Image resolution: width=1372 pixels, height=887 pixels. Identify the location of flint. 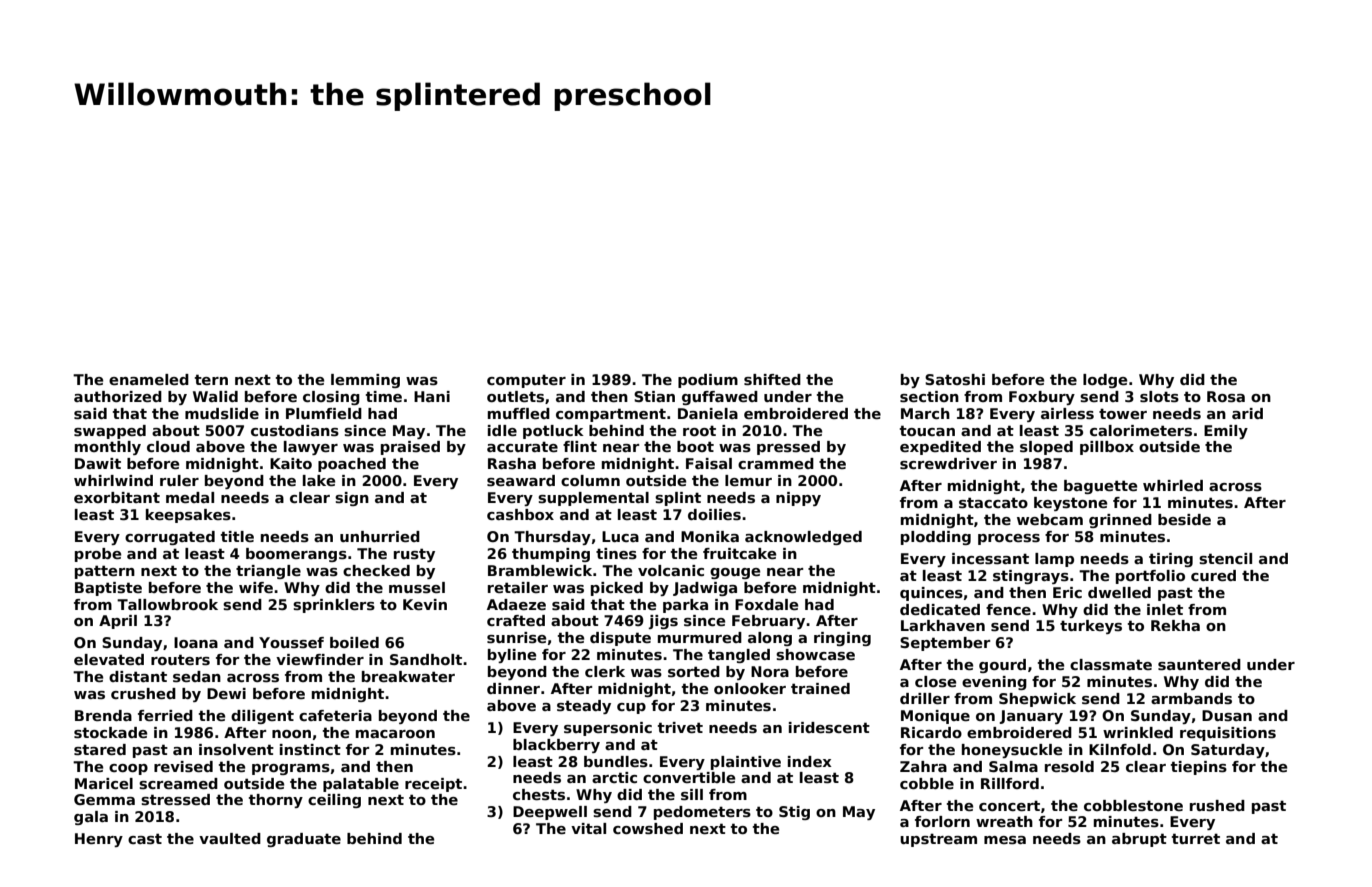
(580, 446).
